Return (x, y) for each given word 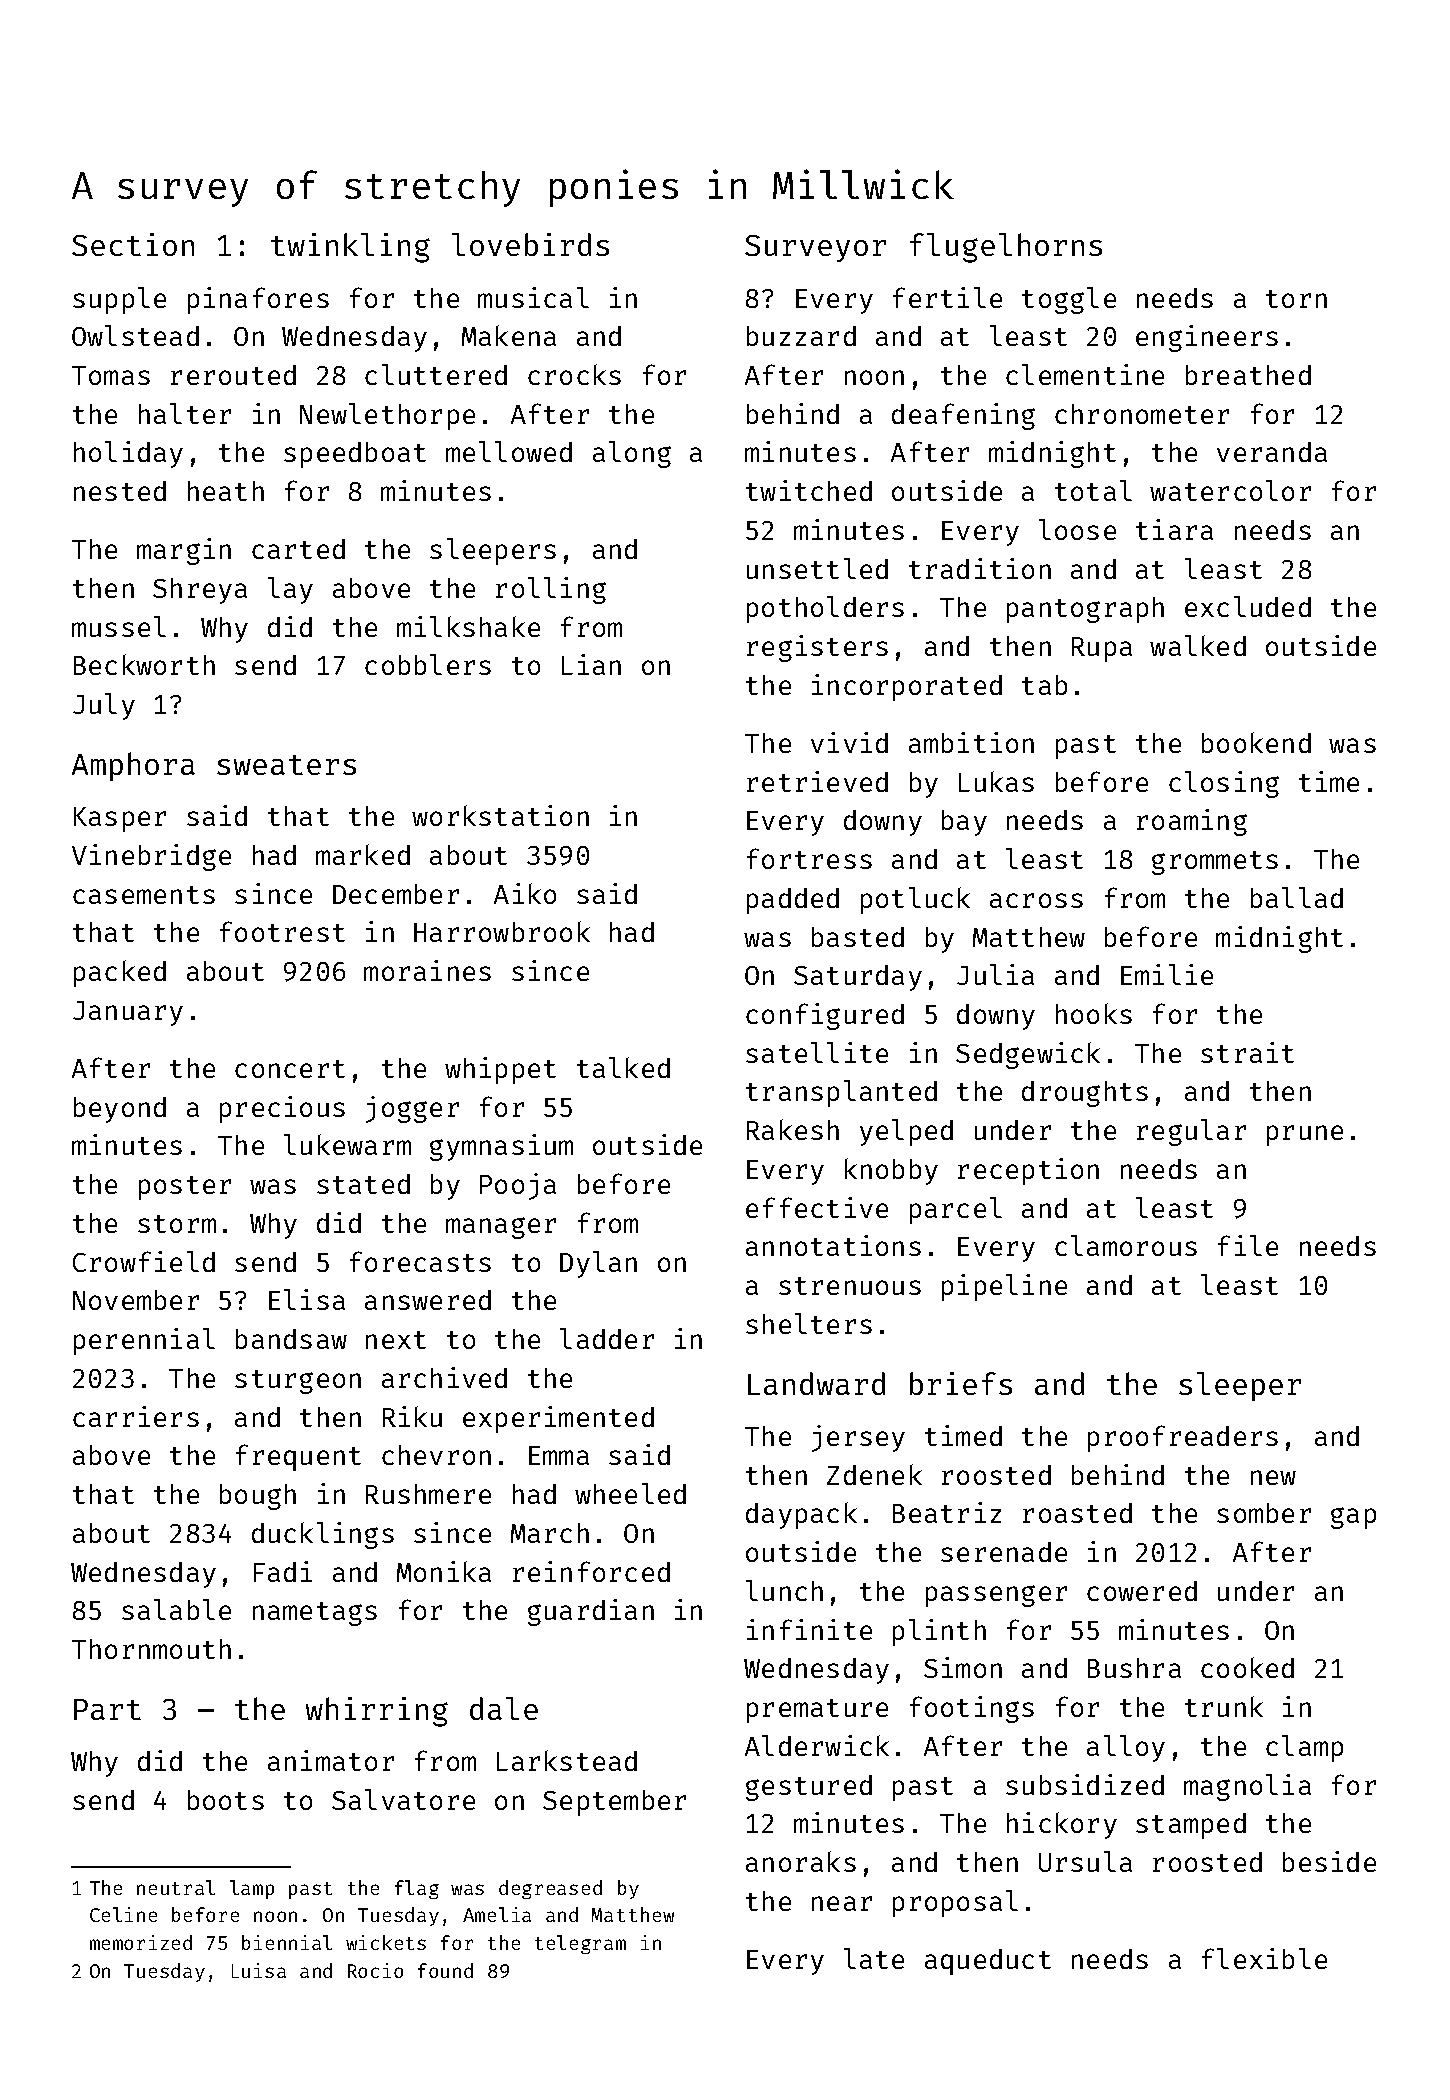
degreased (550, 1889)
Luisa (259, 1970)
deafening (963, 416)
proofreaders (1183, 1438)
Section (133, 244)
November (136, 1300)
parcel (956, 1210)
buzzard (801, 336)
